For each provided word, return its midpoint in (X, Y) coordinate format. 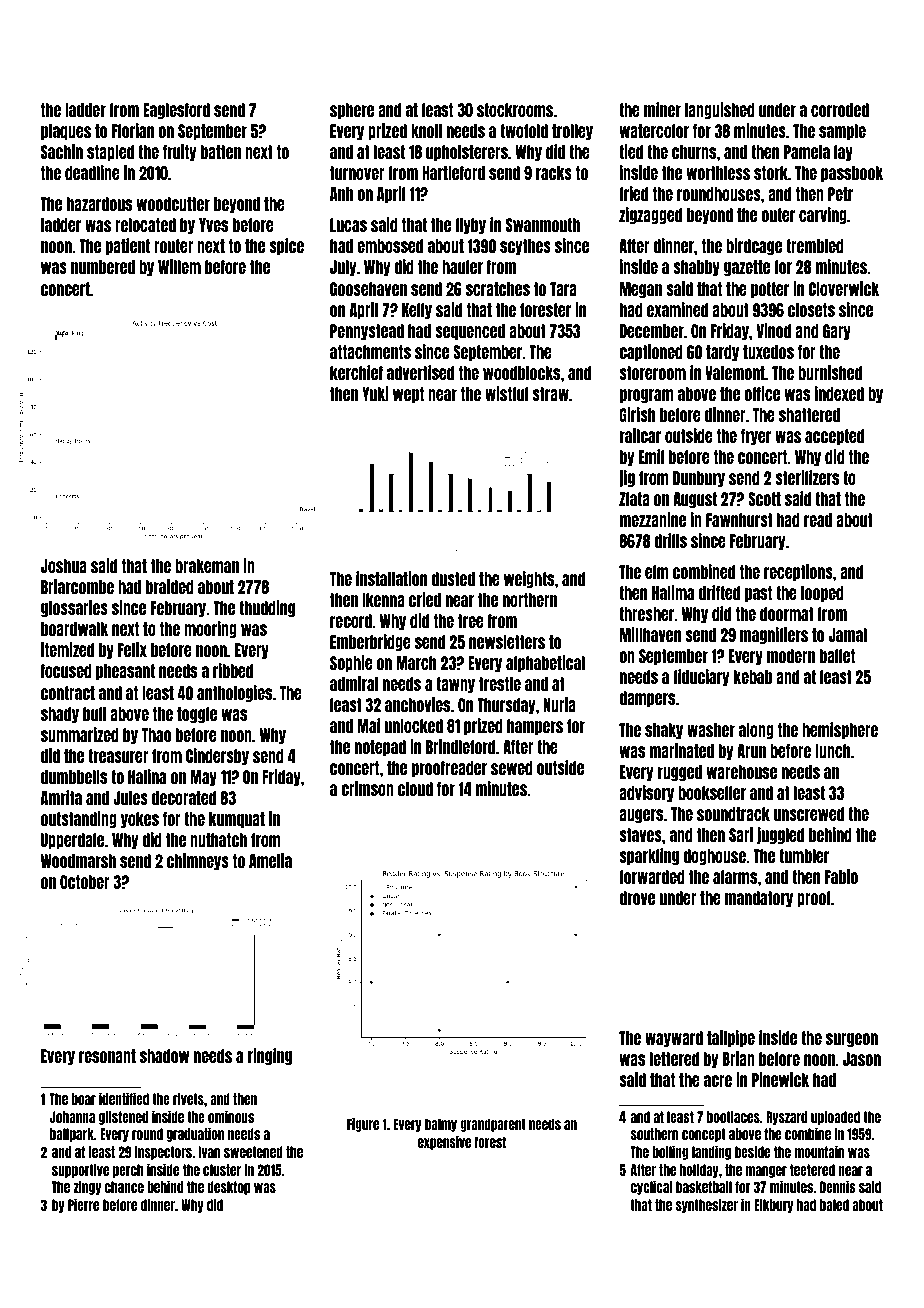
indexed (839, 393)
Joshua (64, 566)
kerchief (356, 372)
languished (720, 110)
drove (637, 898)
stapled (110, 153)
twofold (524, 131)
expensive (444, 1143)
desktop (229, 1188)
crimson (367, 788)
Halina (147, 776)
